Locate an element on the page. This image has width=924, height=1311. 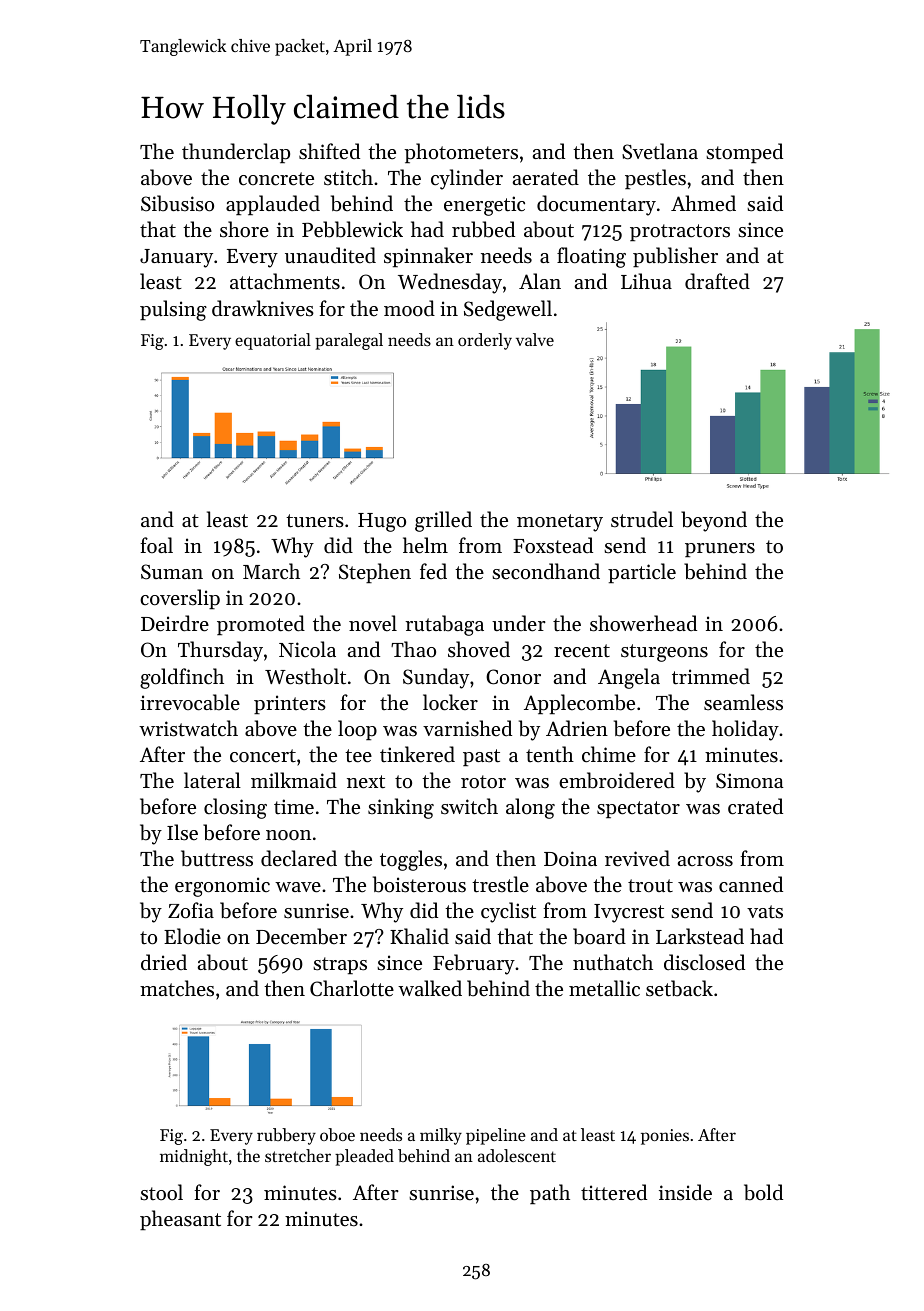
inside is located at coordinates (685, 1192).
